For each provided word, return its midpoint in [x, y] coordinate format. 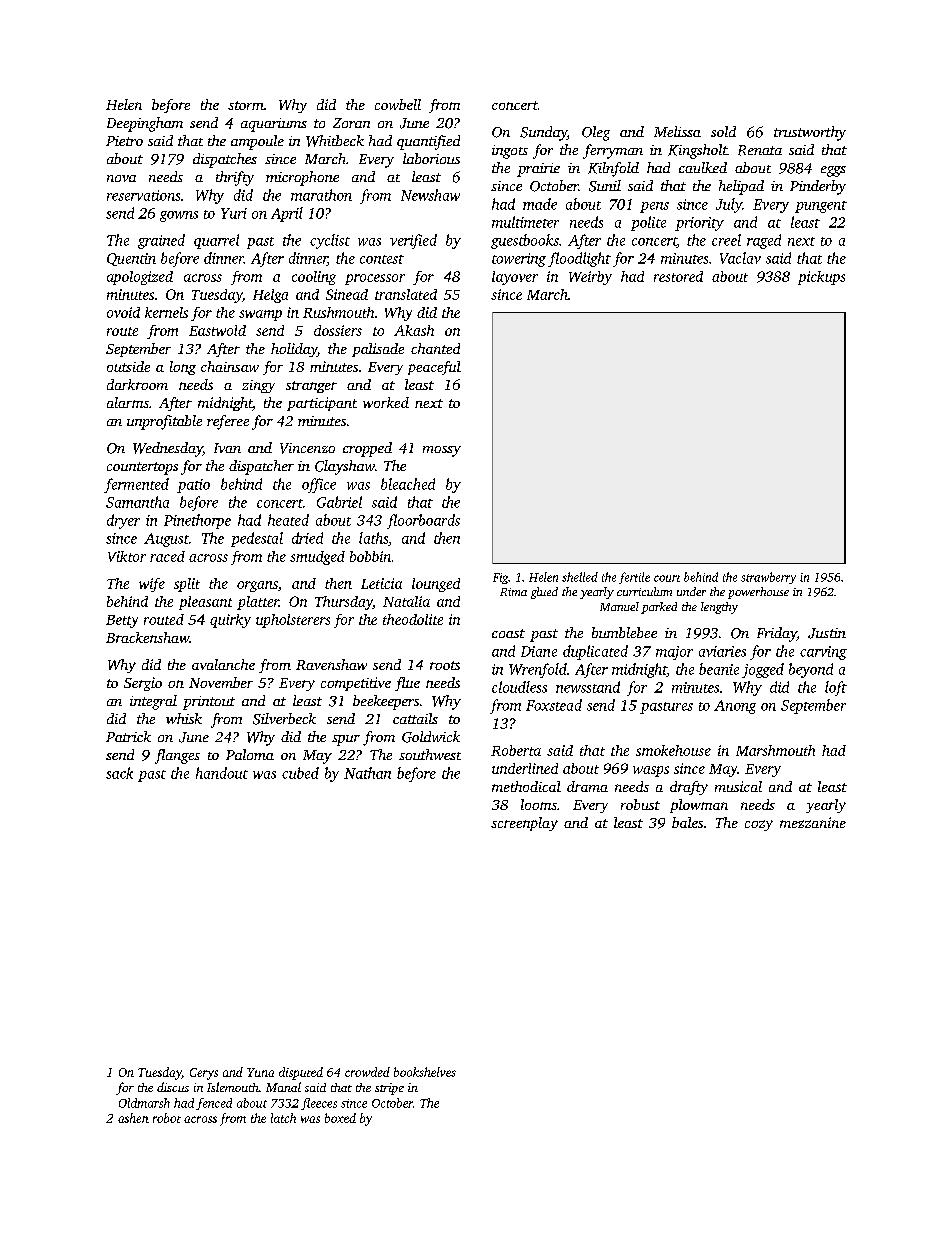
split [187, 585]
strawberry [768, 578]
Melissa [677, 131]
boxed [340, 1118]
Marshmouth [775, 750]
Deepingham [145, 124]
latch [283, 1118]
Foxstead [554, 705]
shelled [580, 577]
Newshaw [430, 195]
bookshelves [425, 1072]
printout [209, 703]
